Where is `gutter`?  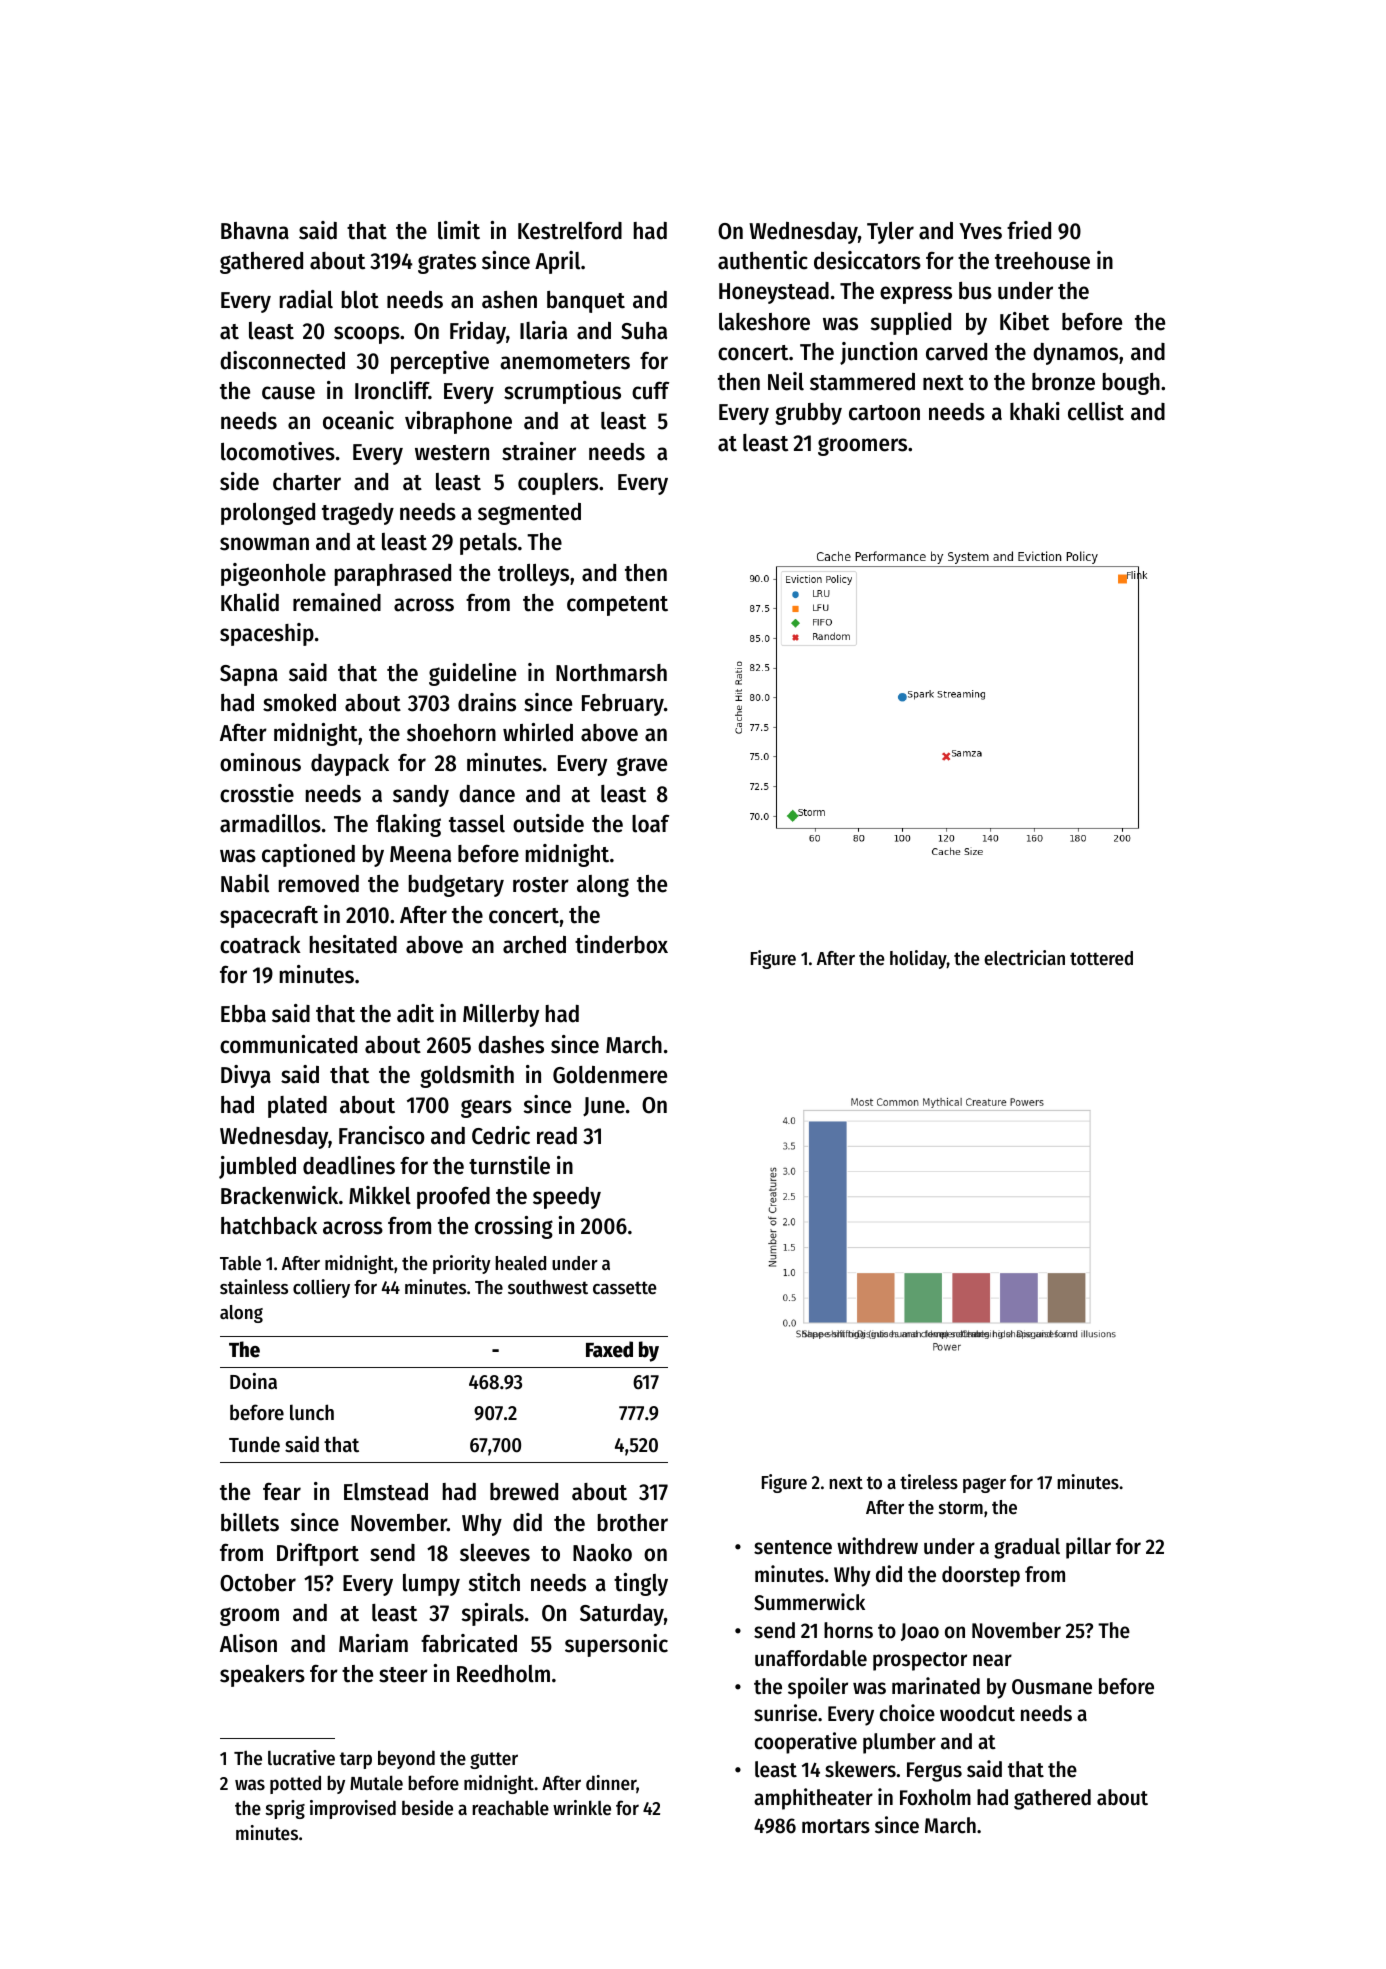
gutter is located at coordinates (494, 1760).
